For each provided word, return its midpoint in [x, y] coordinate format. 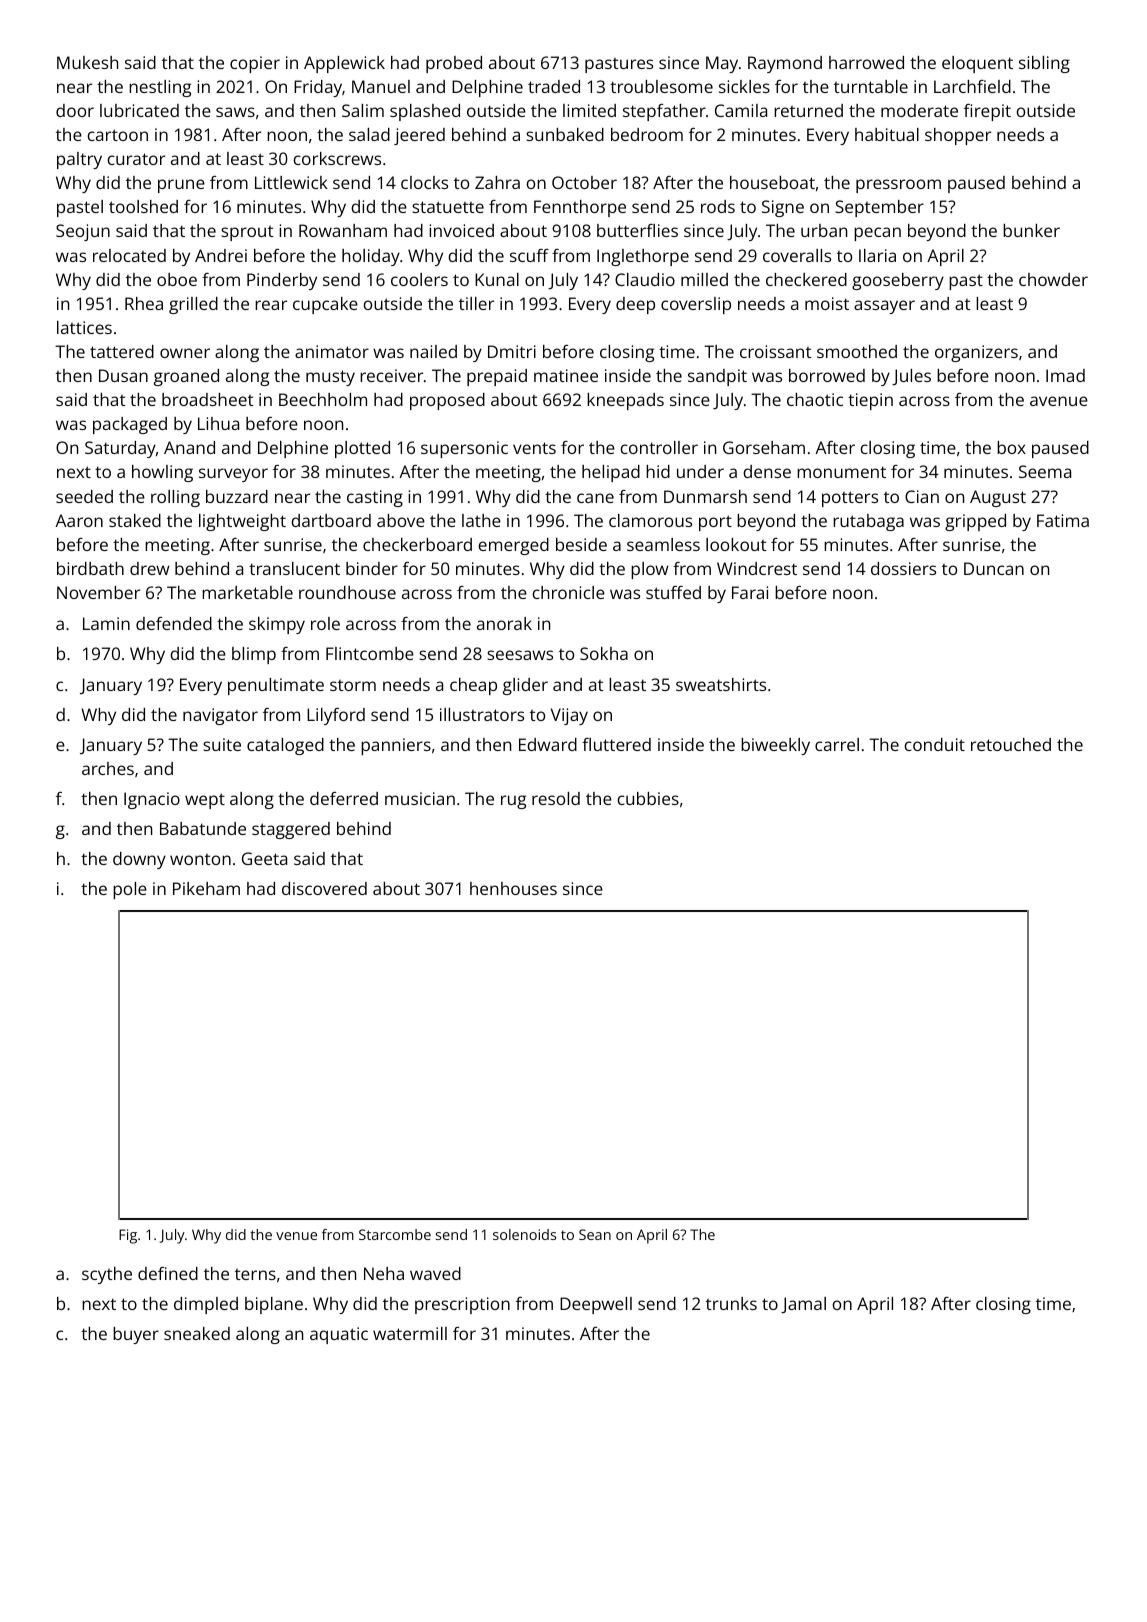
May [722, 64]
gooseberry [898, 281]
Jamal [803, 1305]
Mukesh [87, 62]
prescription [462, 1305]
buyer [136, 1335]
